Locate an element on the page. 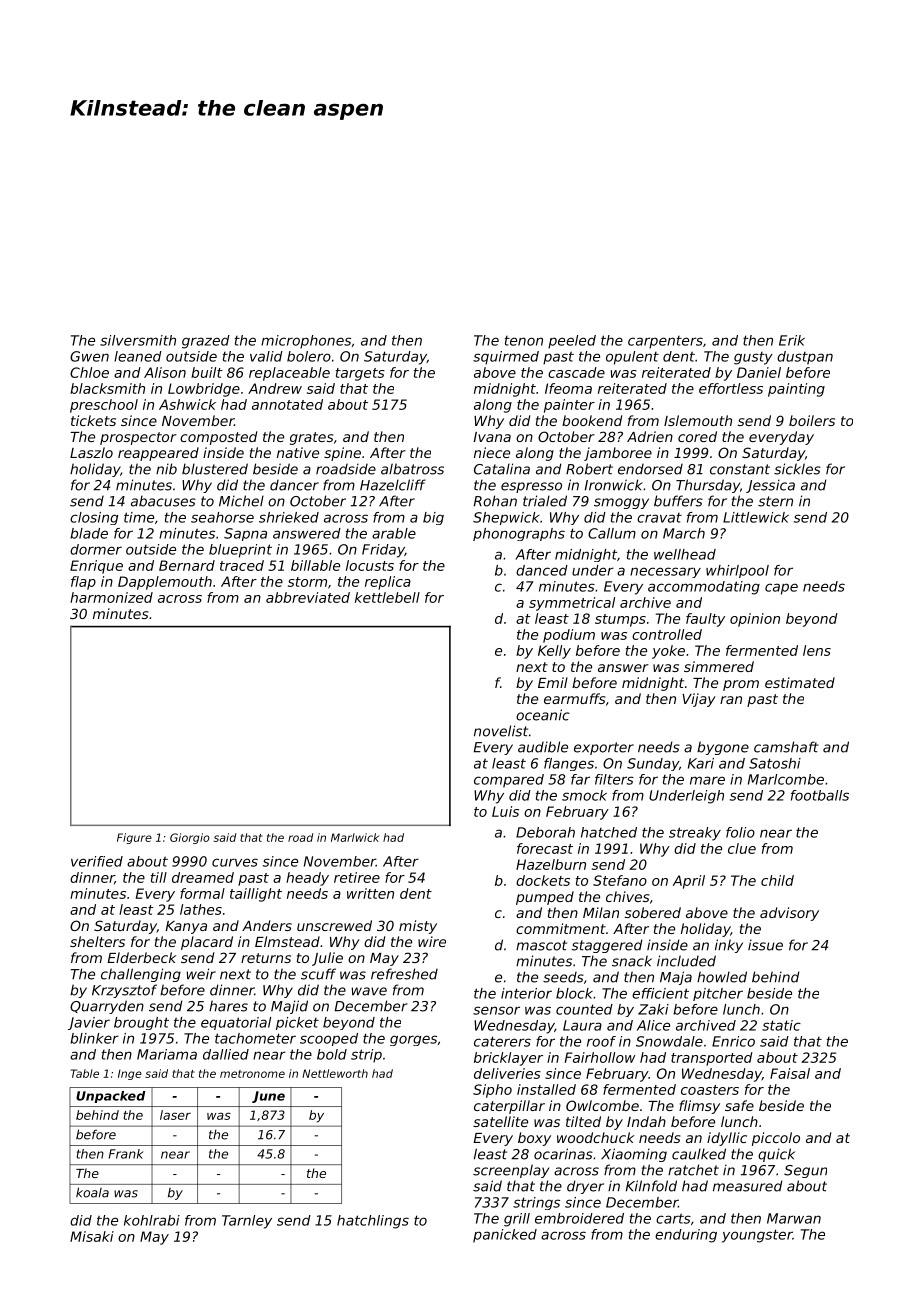 This document has height=1308, width=924. squirmed is located at coordinates (506, 358).
